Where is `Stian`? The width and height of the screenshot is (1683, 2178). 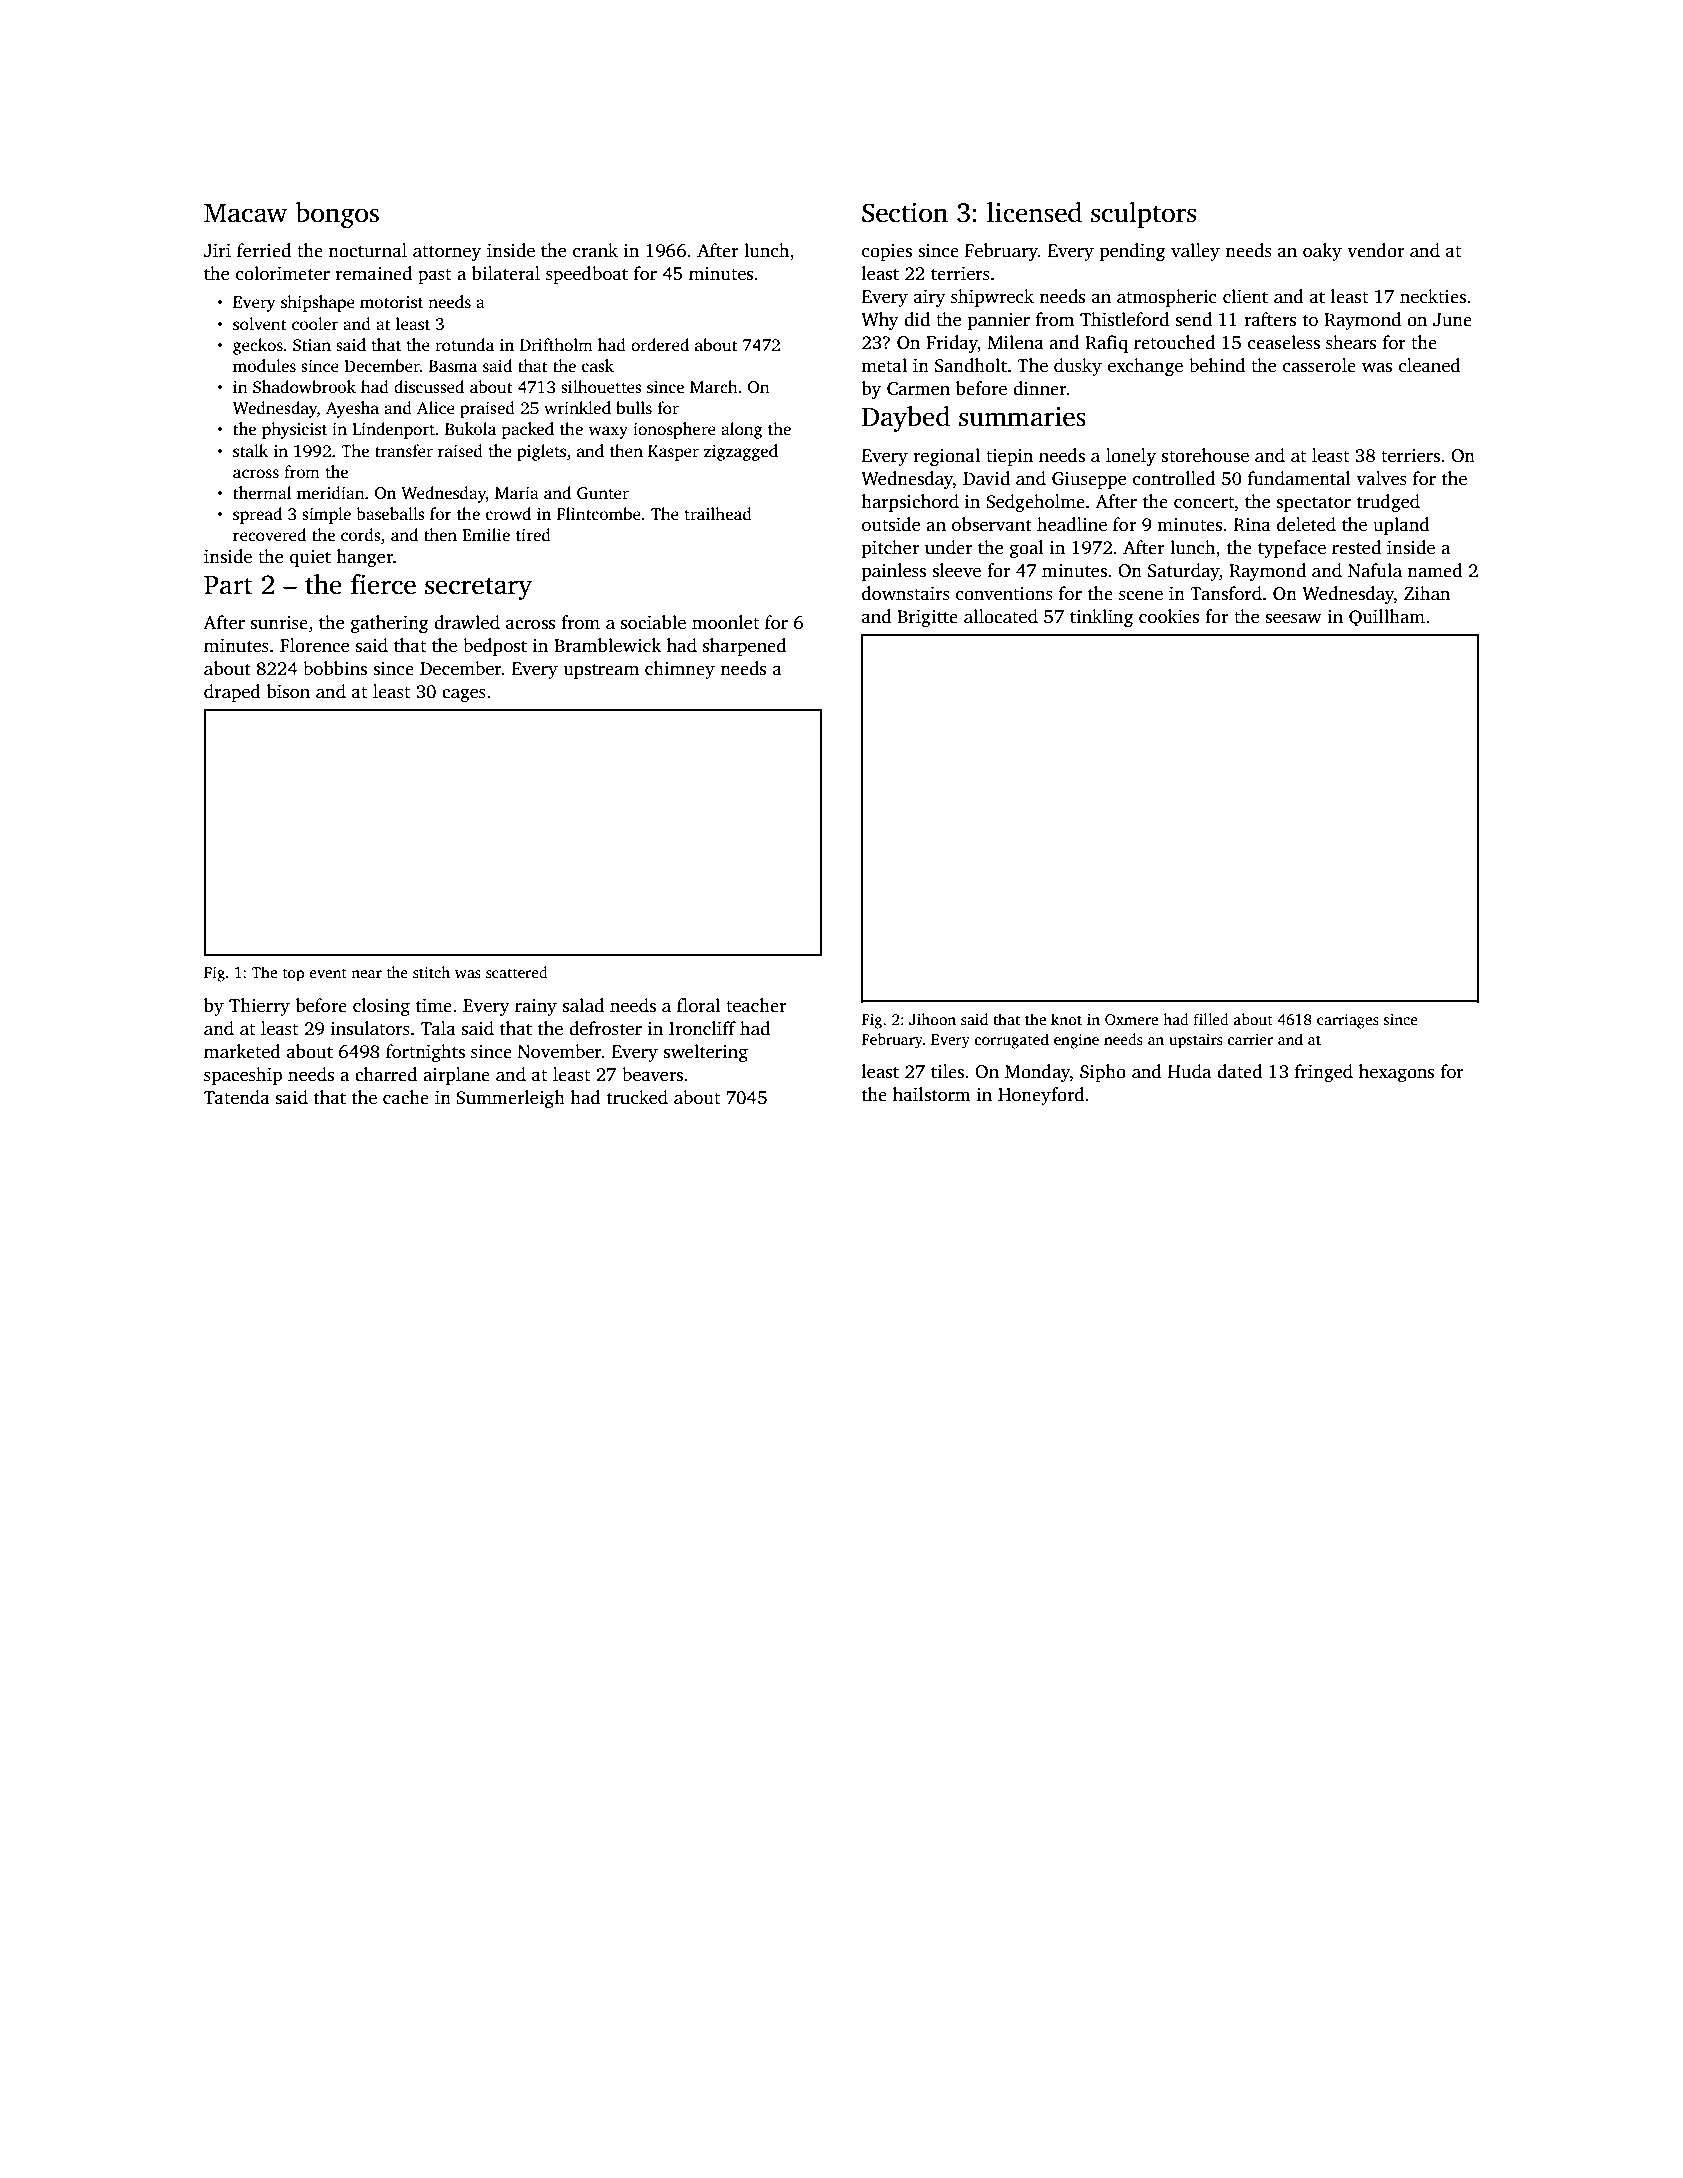
Stian is located at coordinates (312, 345).
